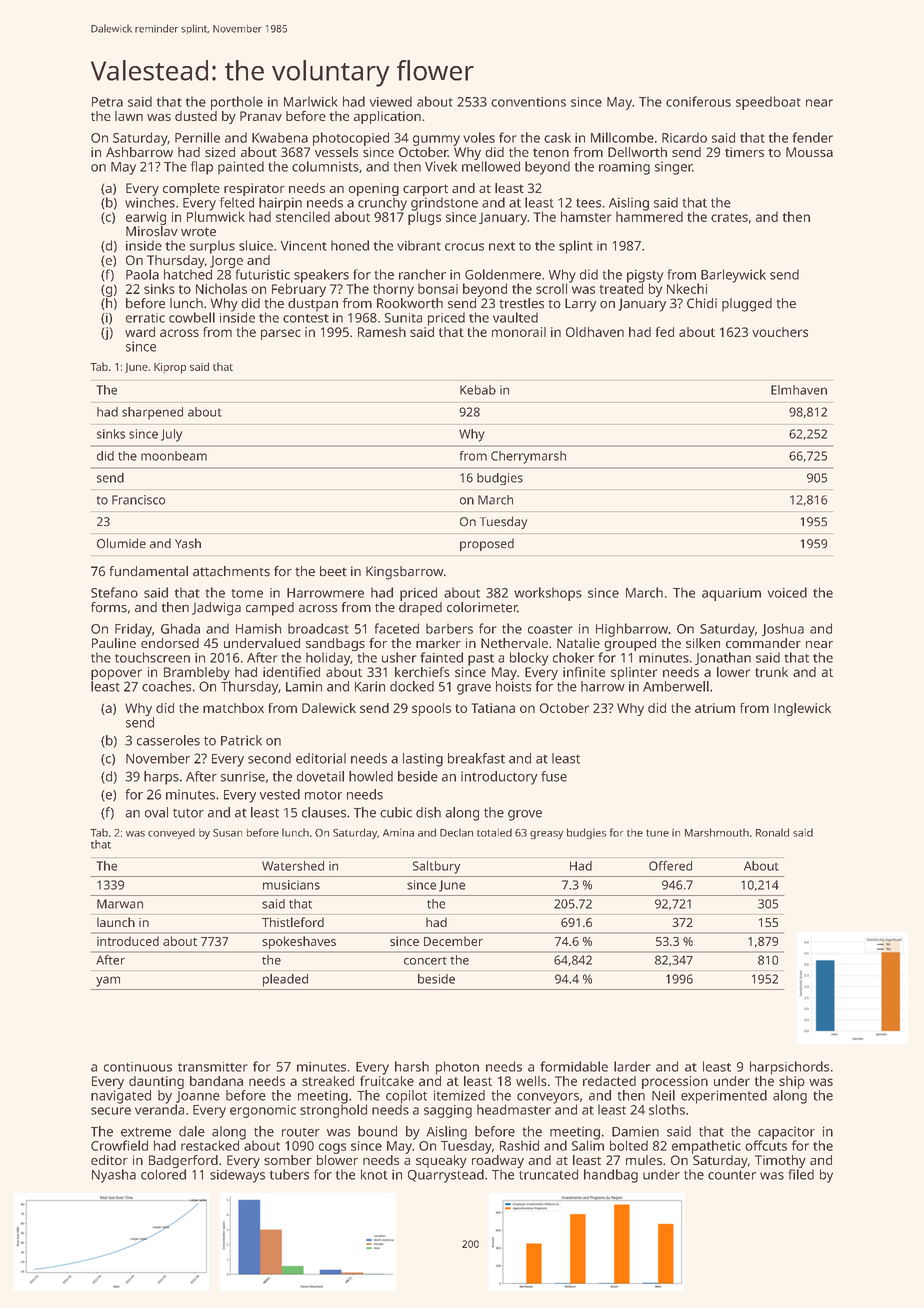  I want to click on oval, so click(156, 812).
